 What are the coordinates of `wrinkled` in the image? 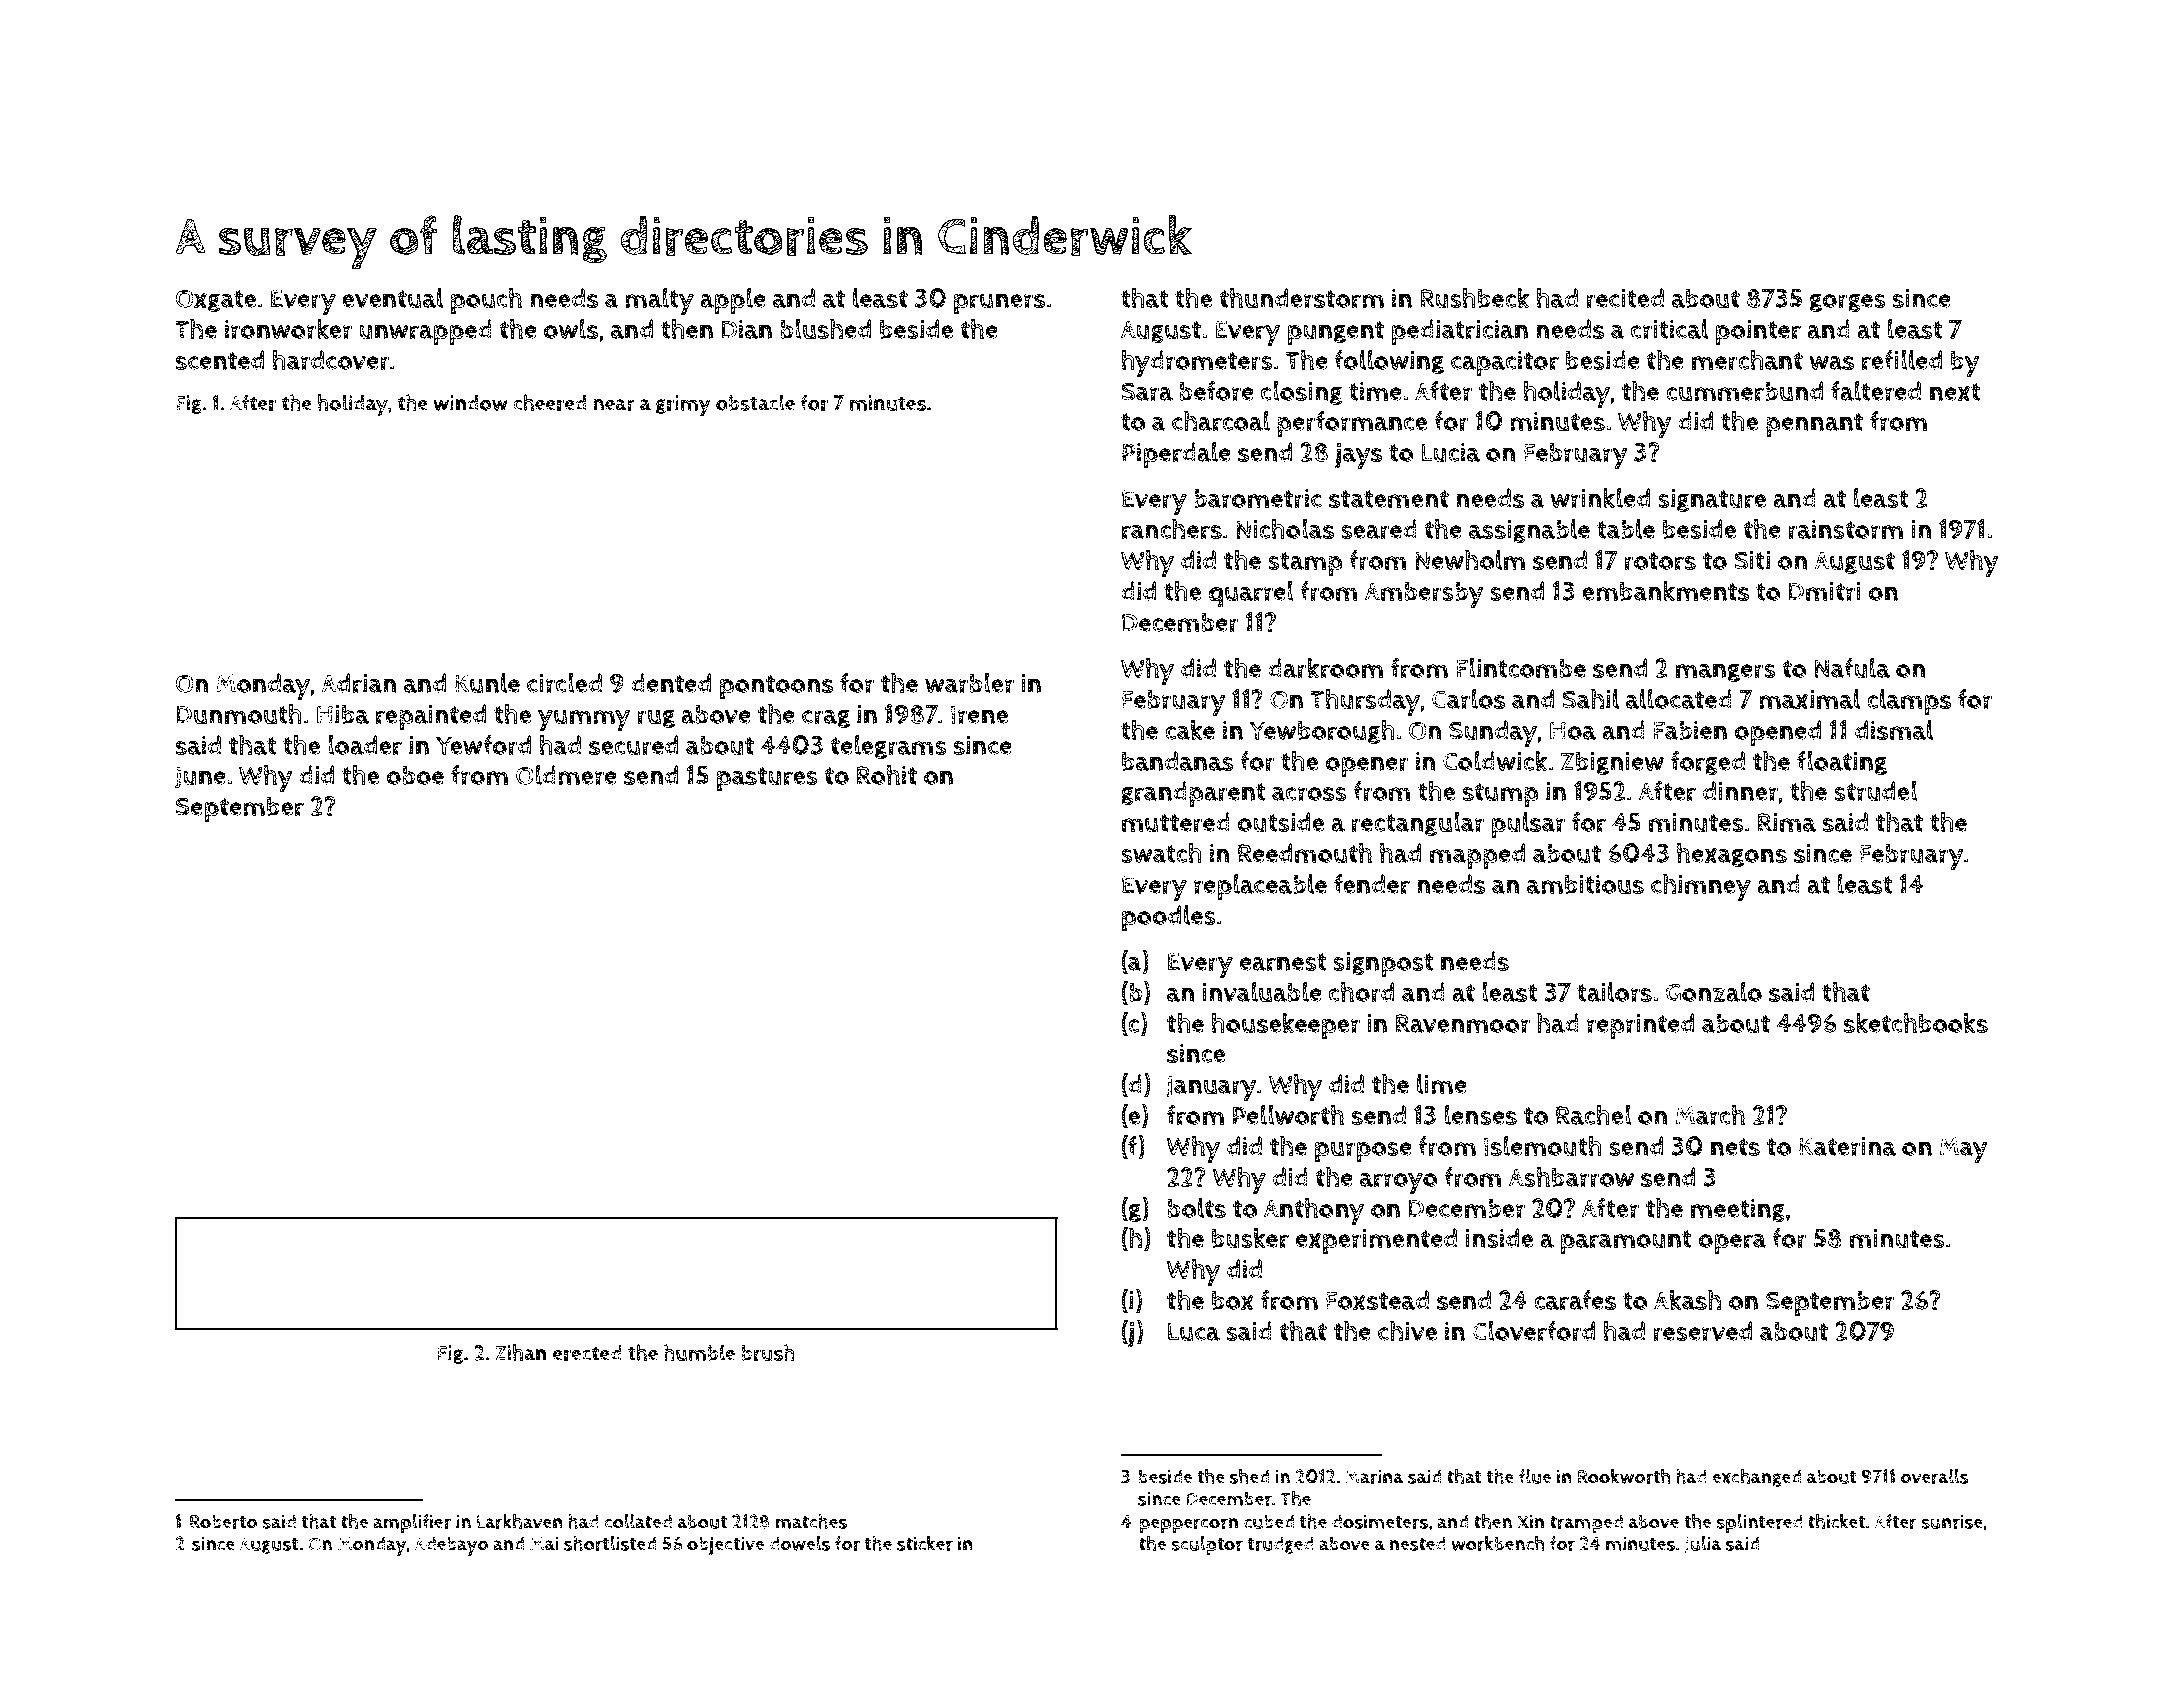 It's located at (1600, 498).
